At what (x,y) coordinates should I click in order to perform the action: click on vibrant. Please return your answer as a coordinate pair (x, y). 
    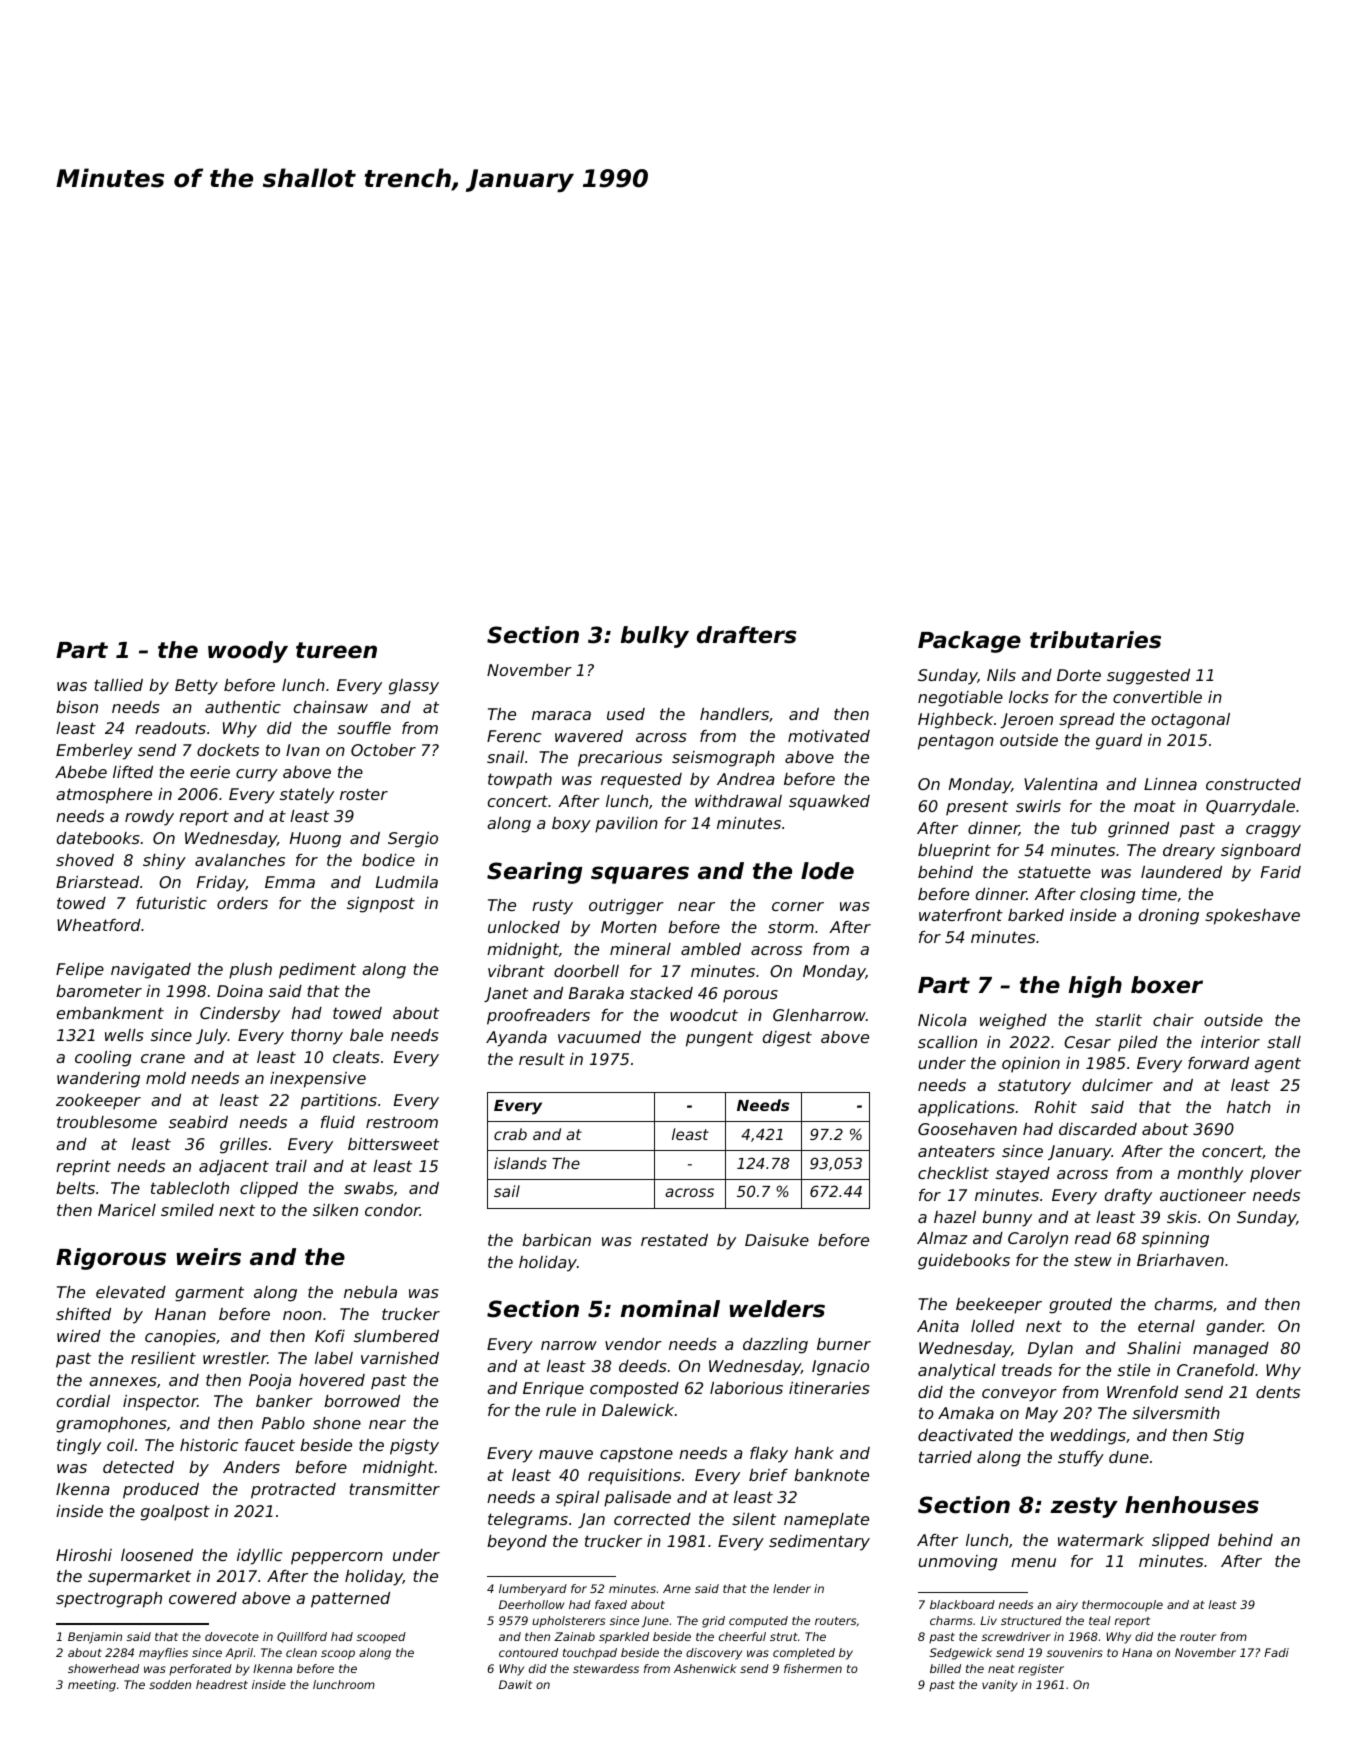
    Looking at the image, I should click on (516, 971).
